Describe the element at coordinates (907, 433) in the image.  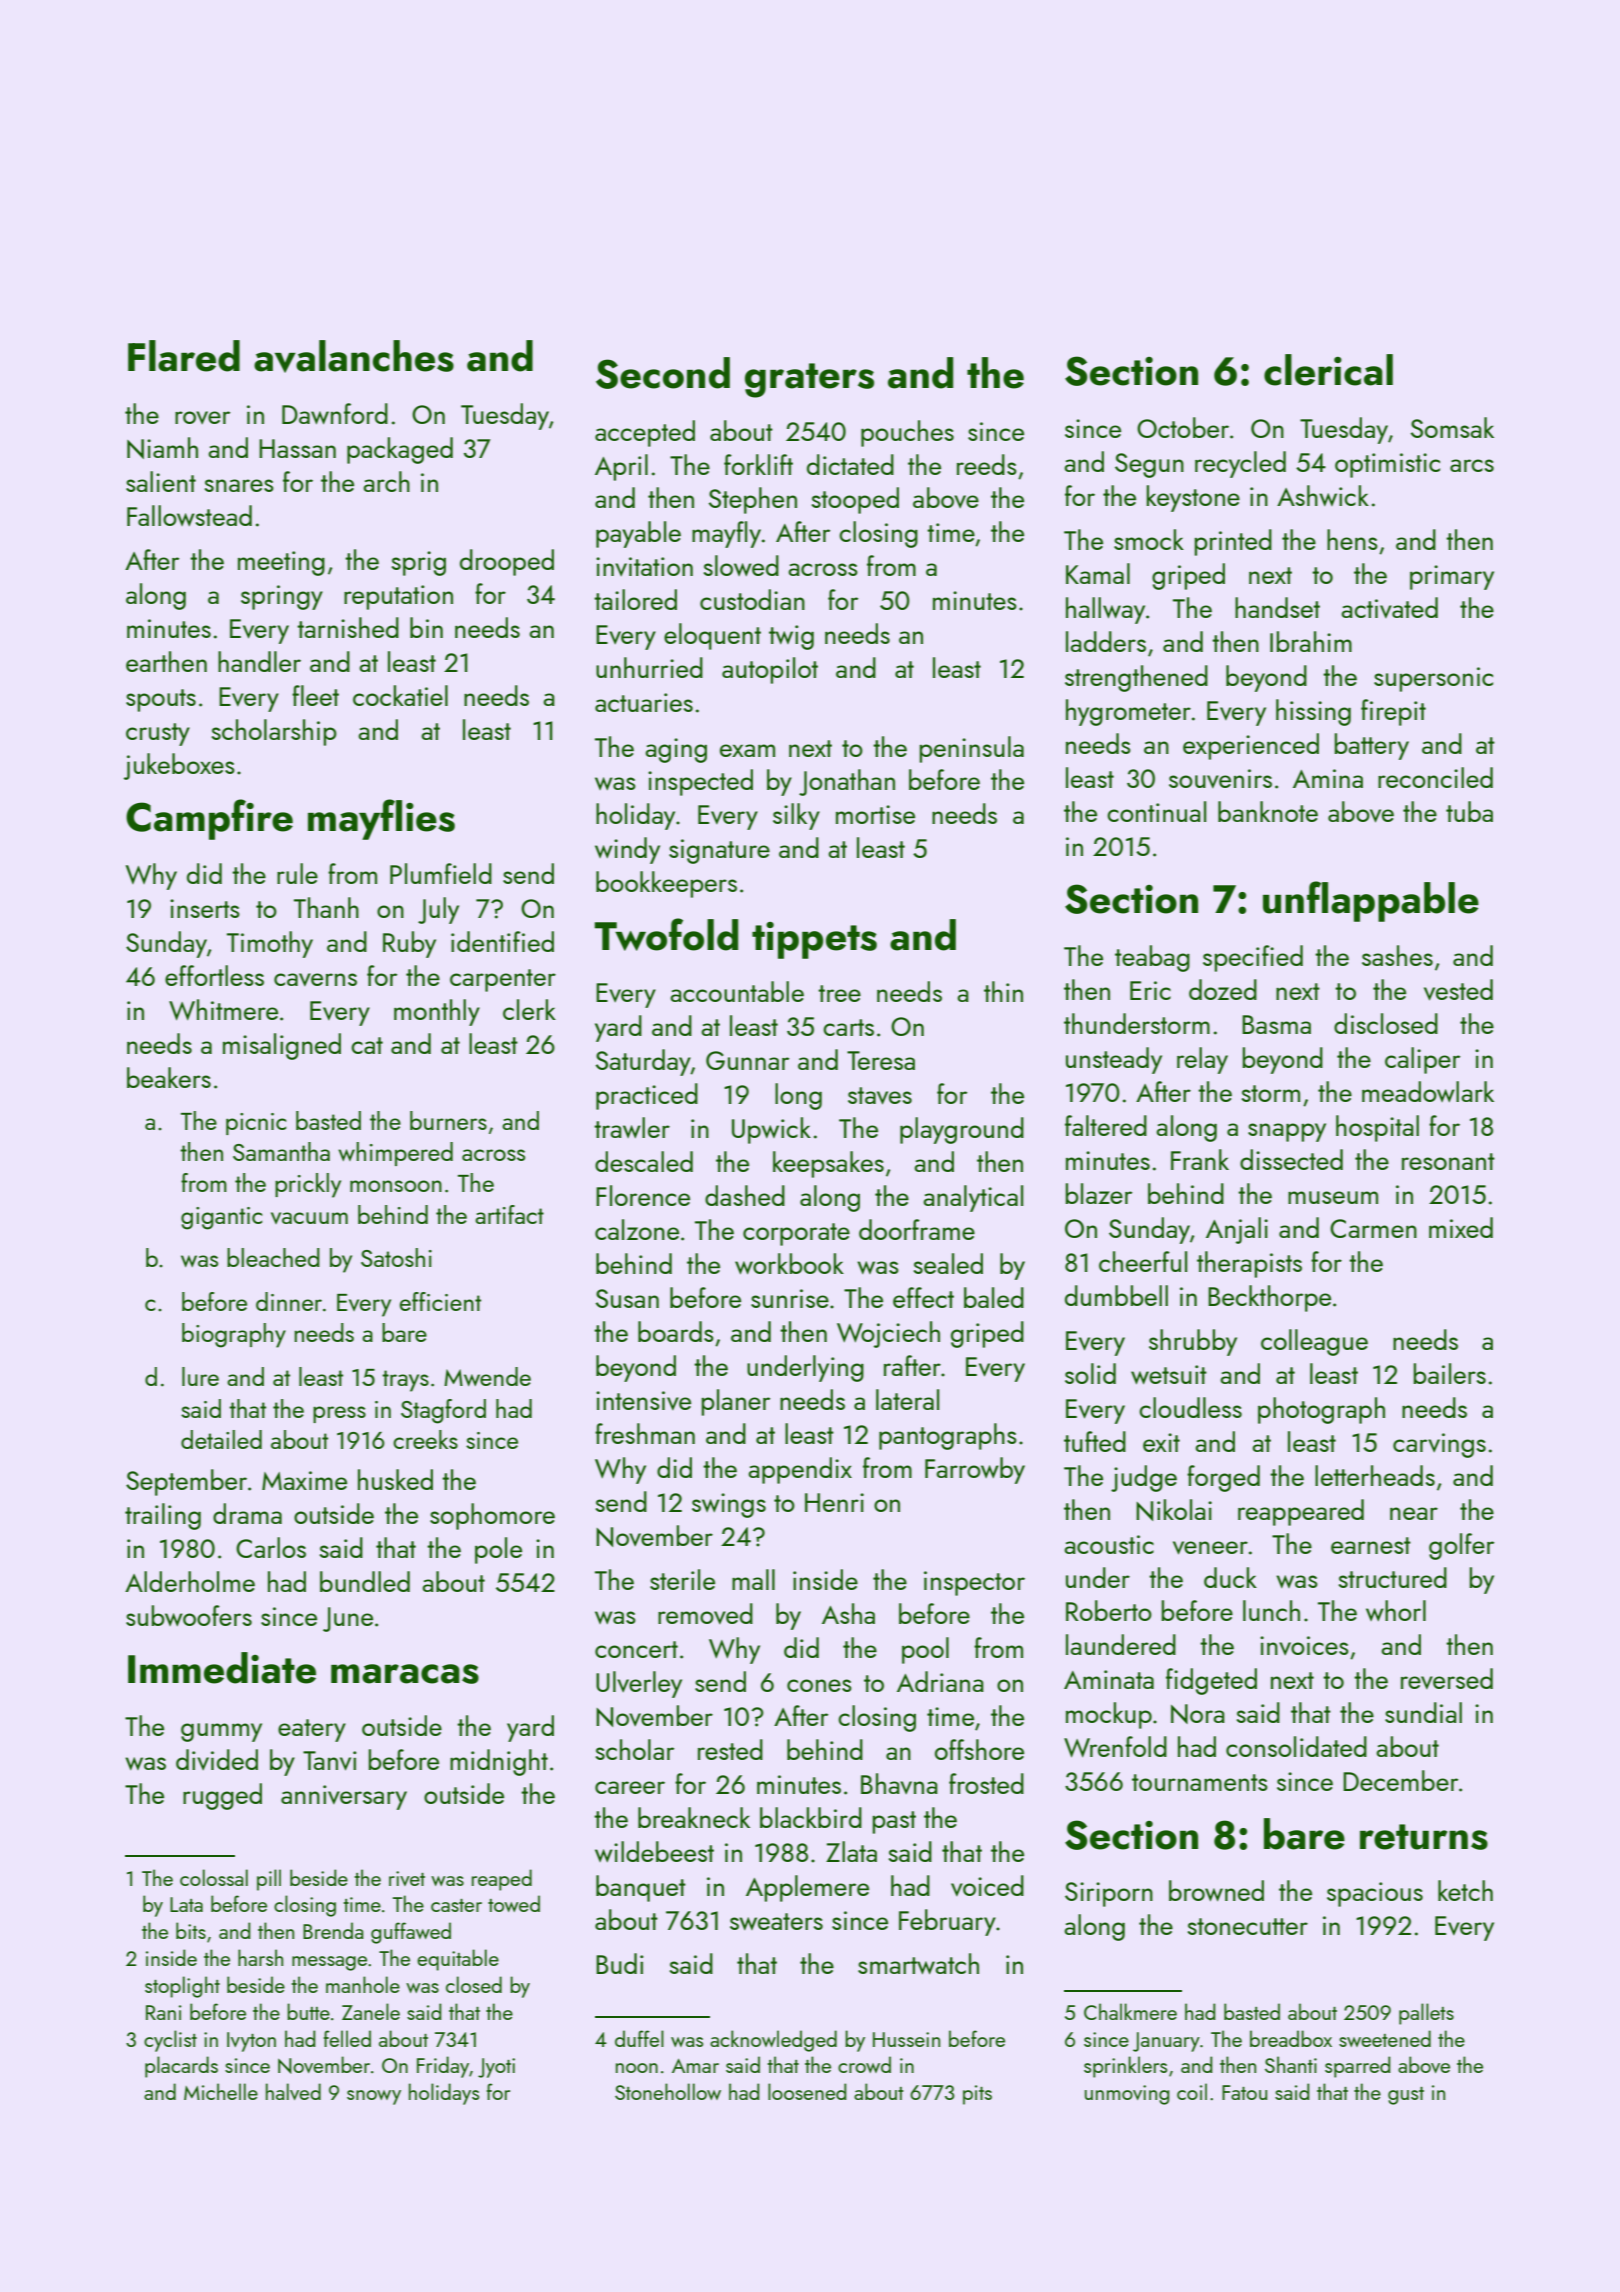
I see `pouches` at that location.
